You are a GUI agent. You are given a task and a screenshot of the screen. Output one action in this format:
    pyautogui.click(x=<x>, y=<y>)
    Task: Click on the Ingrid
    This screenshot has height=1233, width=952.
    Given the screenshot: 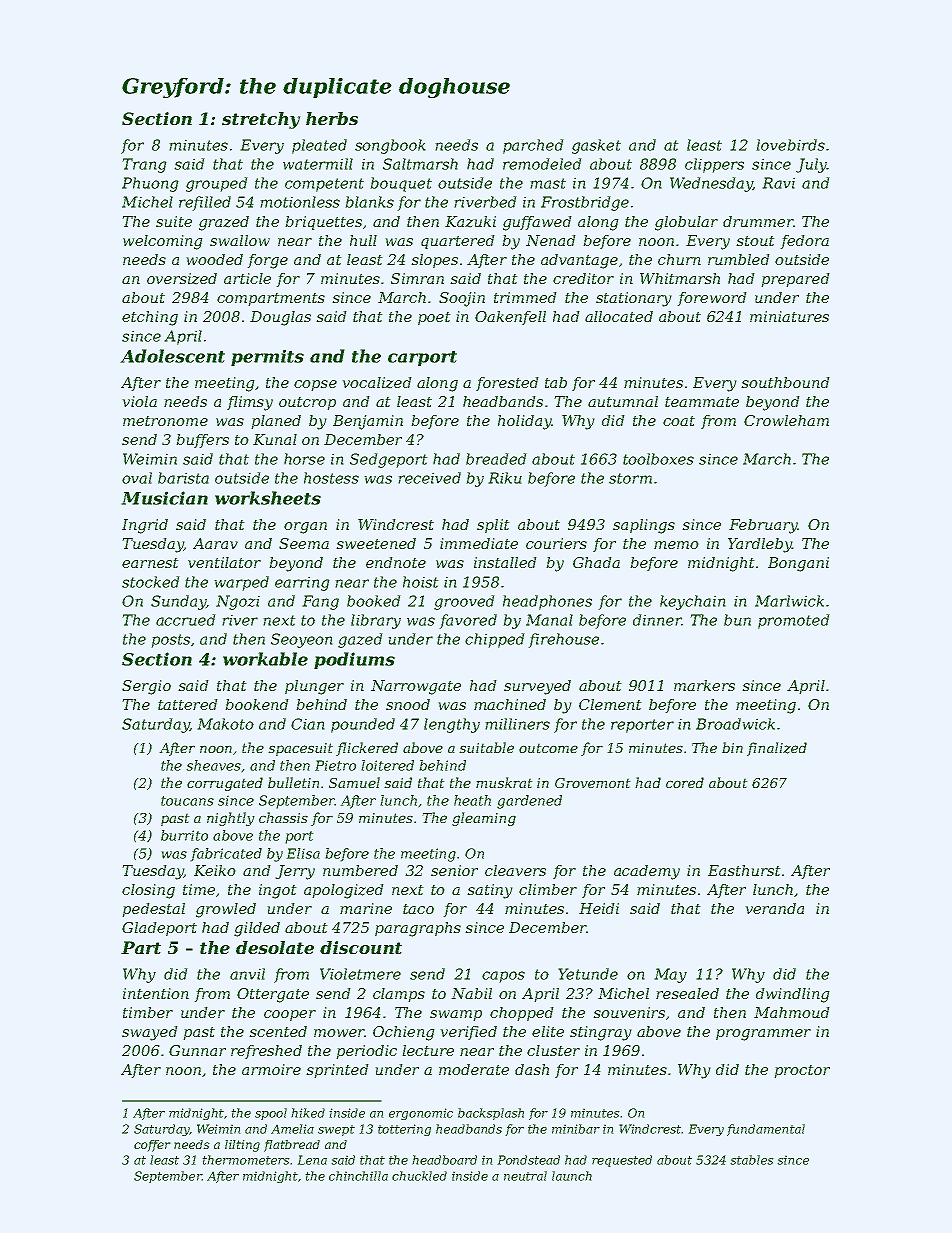 What is the action you would take?
    pyautogui.click(x=145, y=526)
